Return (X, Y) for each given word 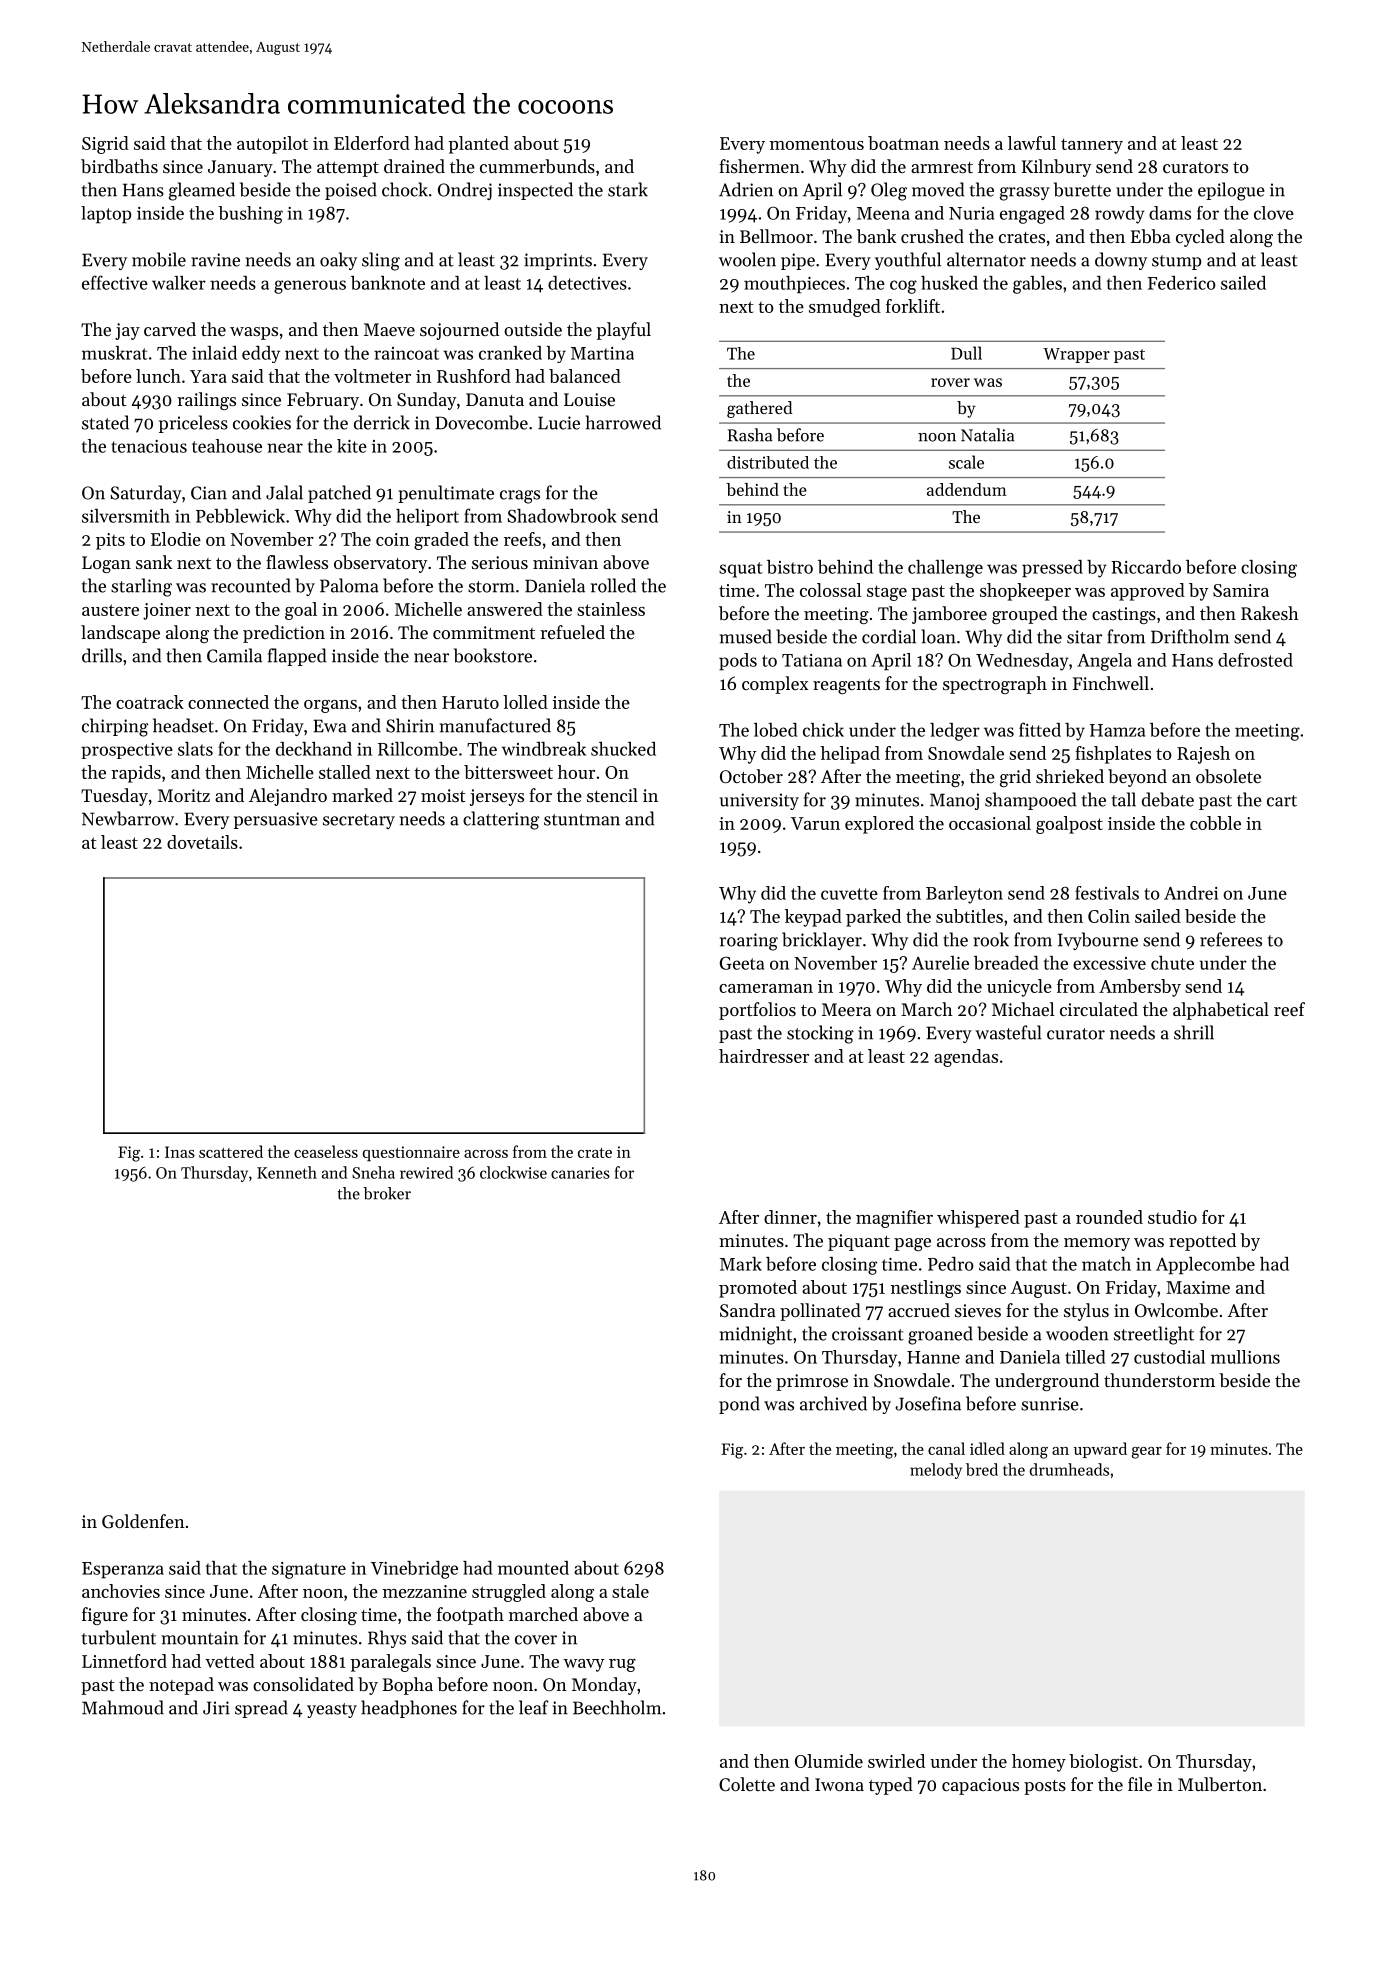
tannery (1092, 146)
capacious (980, 1786)
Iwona (839, 1784)
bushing (250, 215)
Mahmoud (123, 1707)
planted (478, 145)
